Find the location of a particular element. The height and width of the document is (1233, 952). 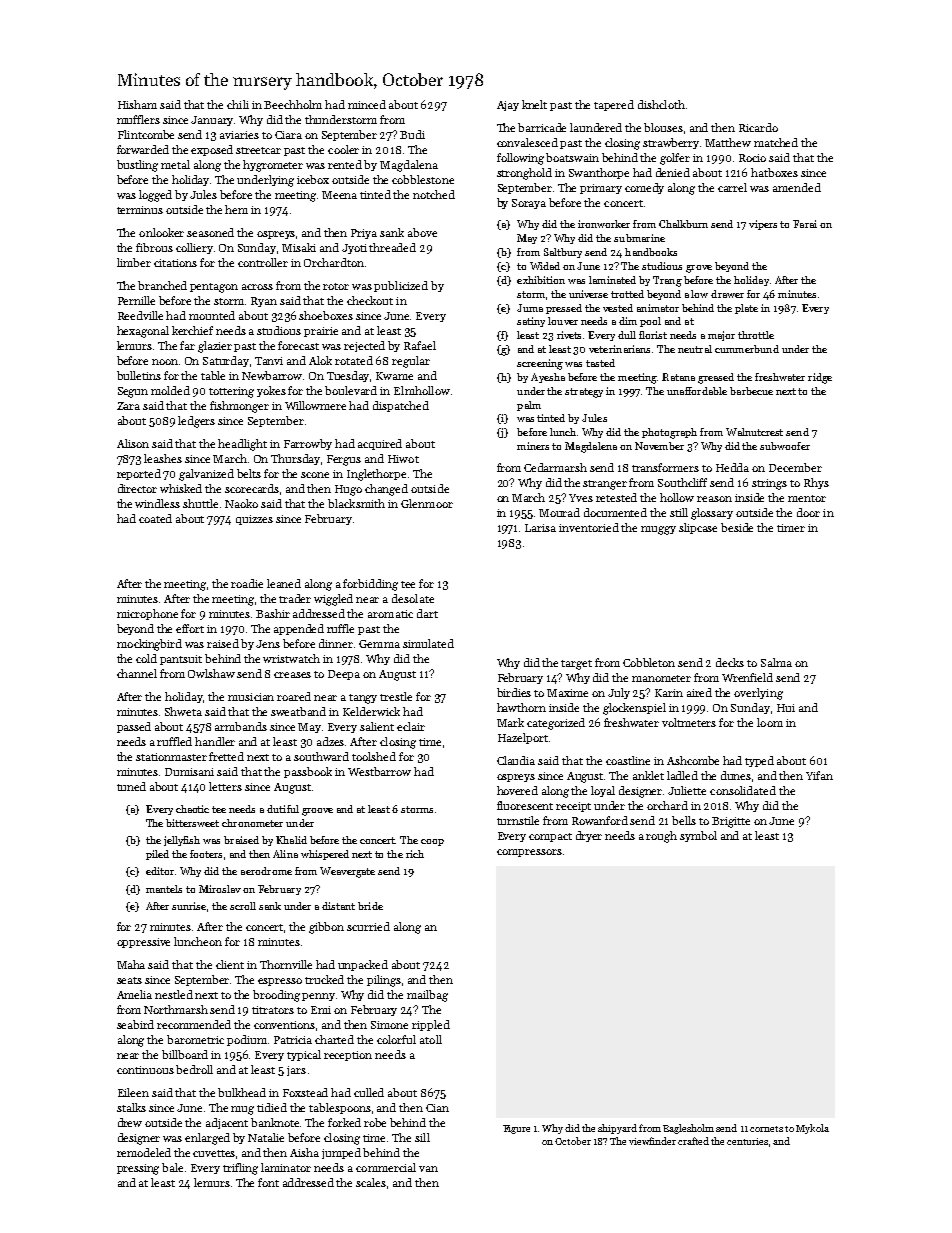

shuttle is located at coordinates (200, 503).
